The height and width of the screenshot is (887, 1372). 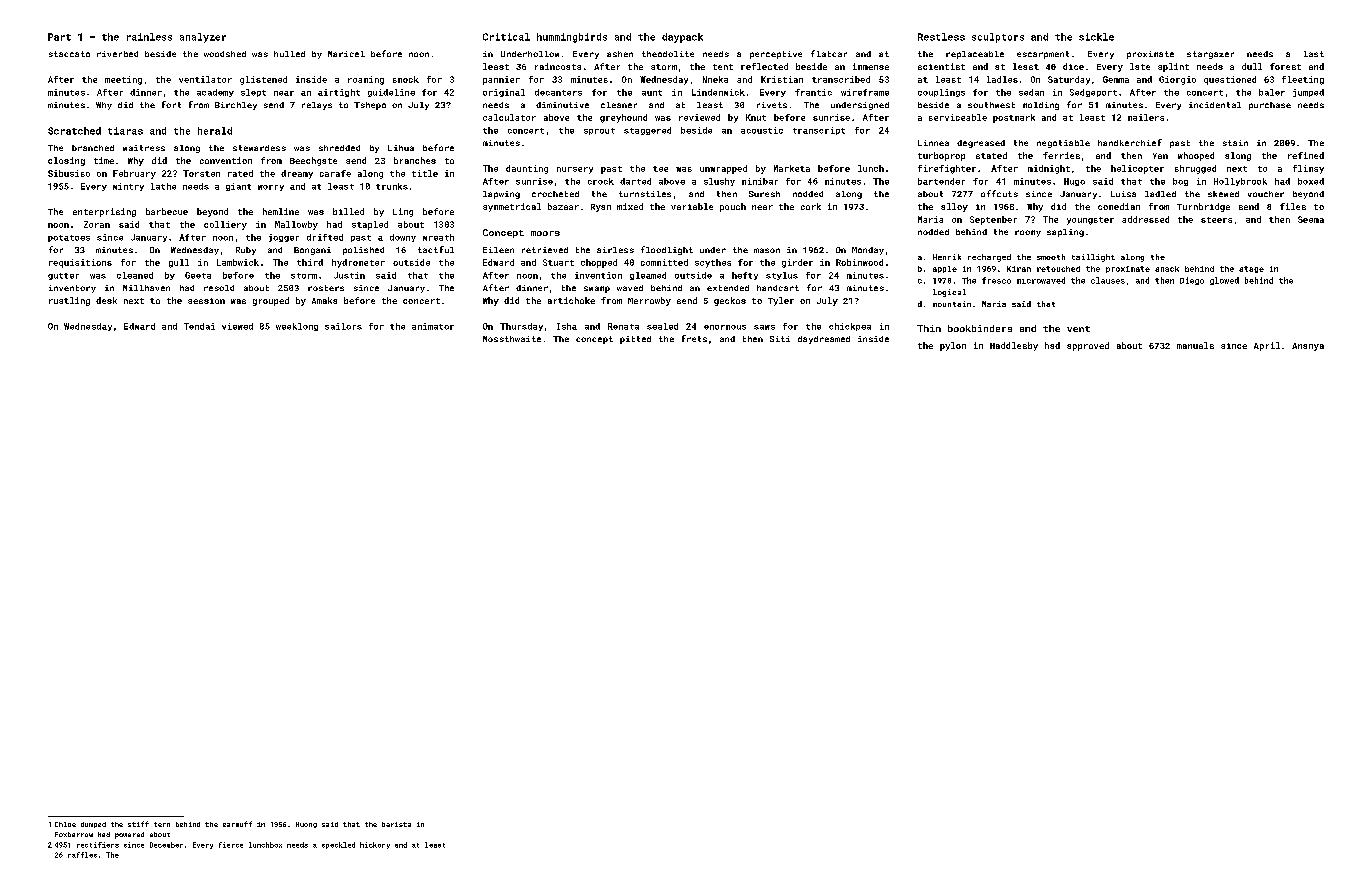 I want to click on weeklong, so click(x=297, y=327).
